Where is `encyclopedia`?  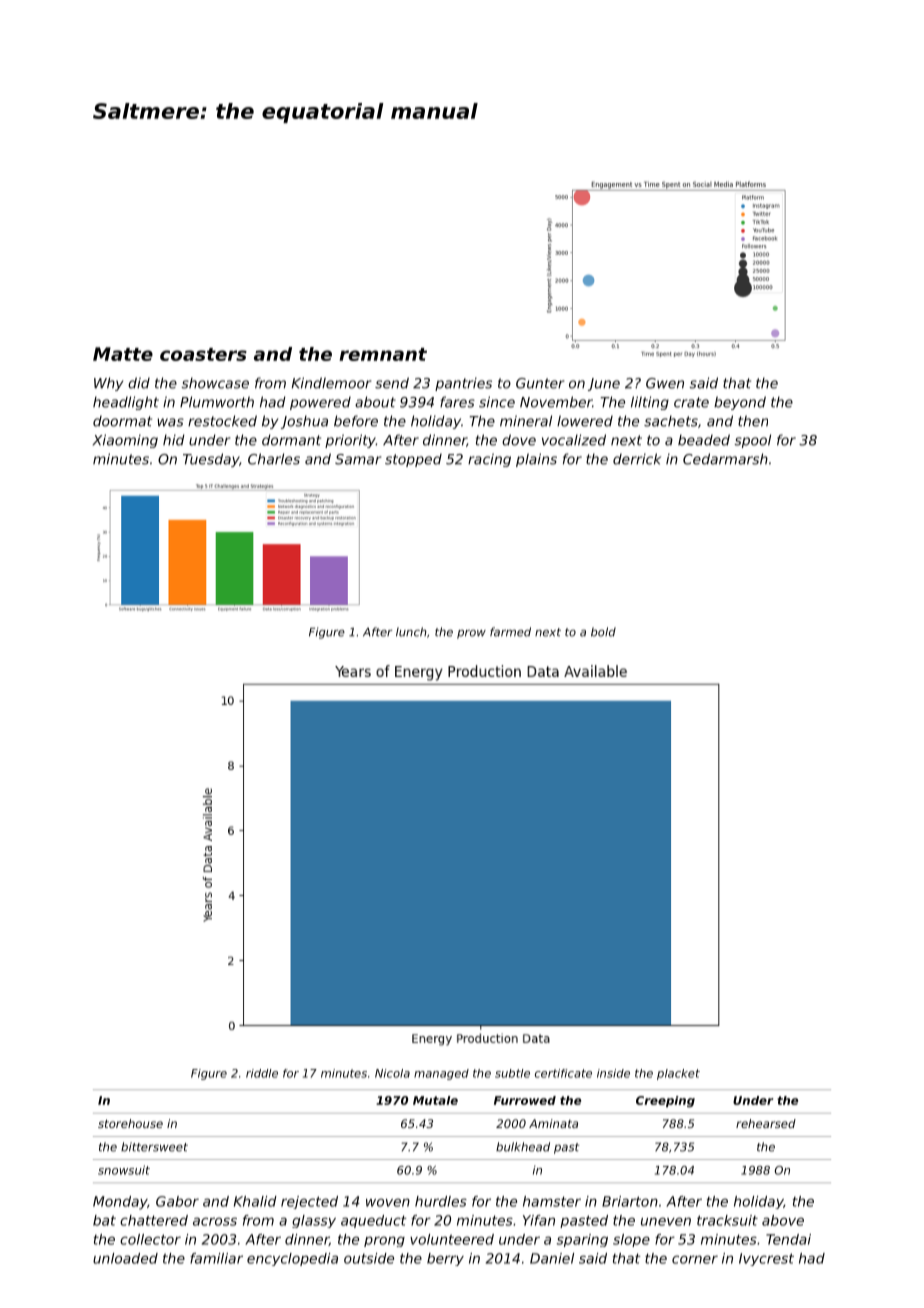
encyclopedia is located at coordinates (292, 1259).
